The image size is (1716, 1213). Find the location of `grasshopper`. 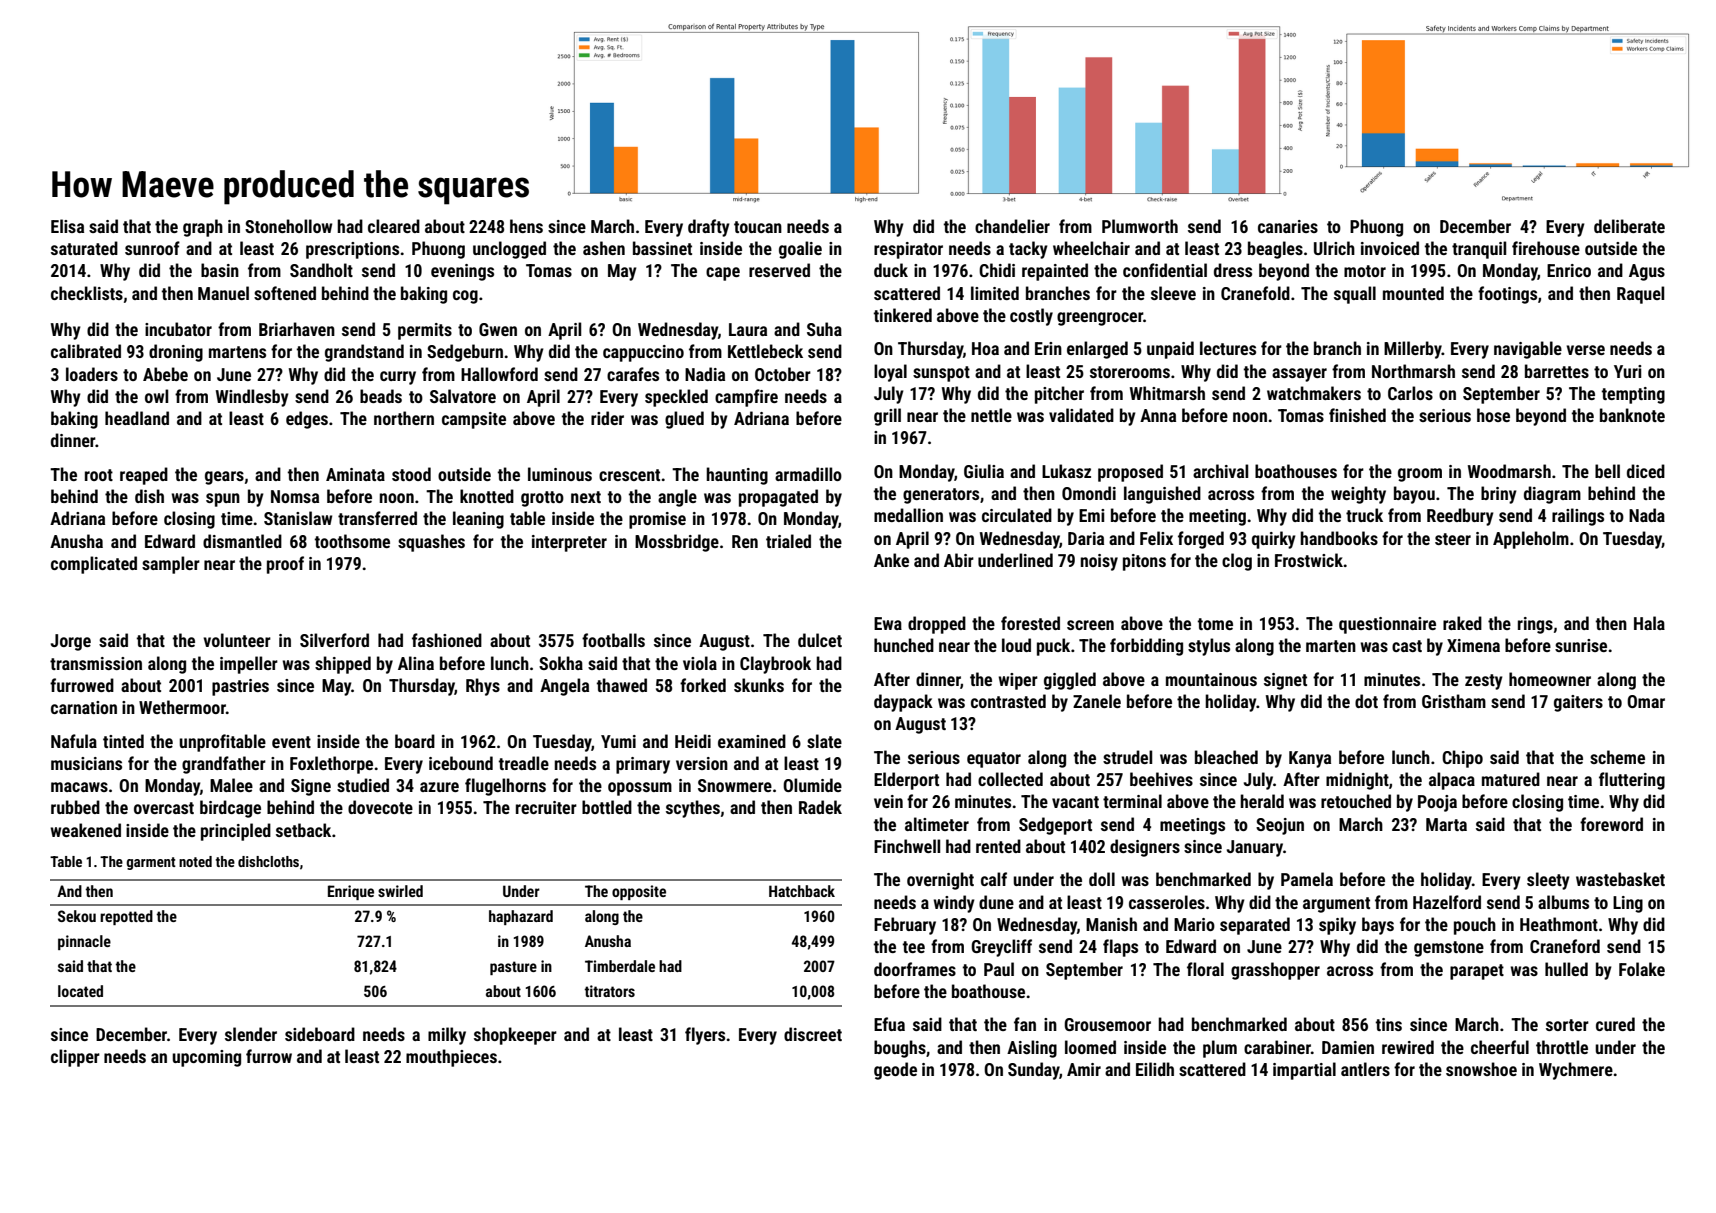

grasshopper is located at coordinates (1275, 971).
